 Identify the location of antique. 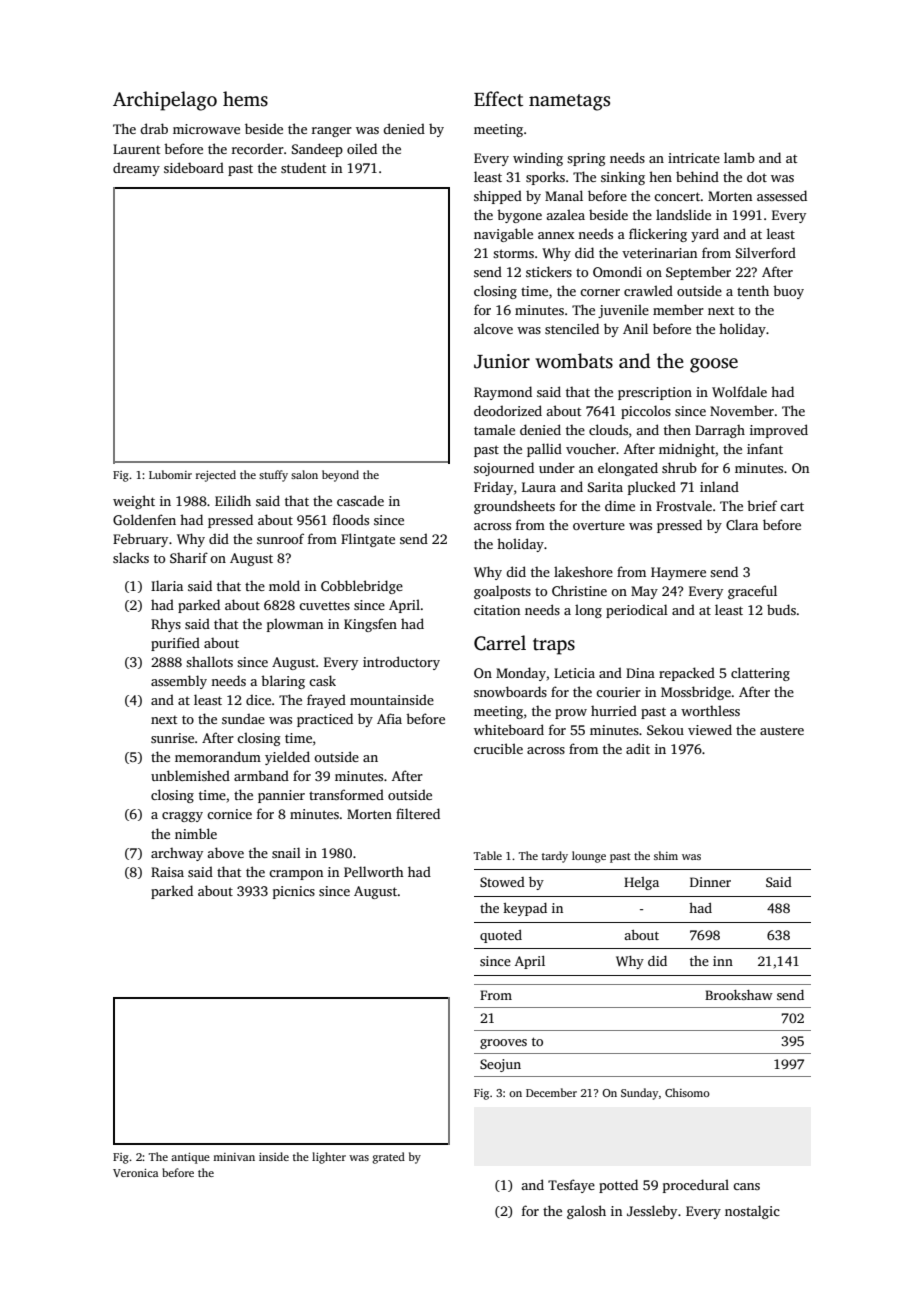
(190, 1158).
